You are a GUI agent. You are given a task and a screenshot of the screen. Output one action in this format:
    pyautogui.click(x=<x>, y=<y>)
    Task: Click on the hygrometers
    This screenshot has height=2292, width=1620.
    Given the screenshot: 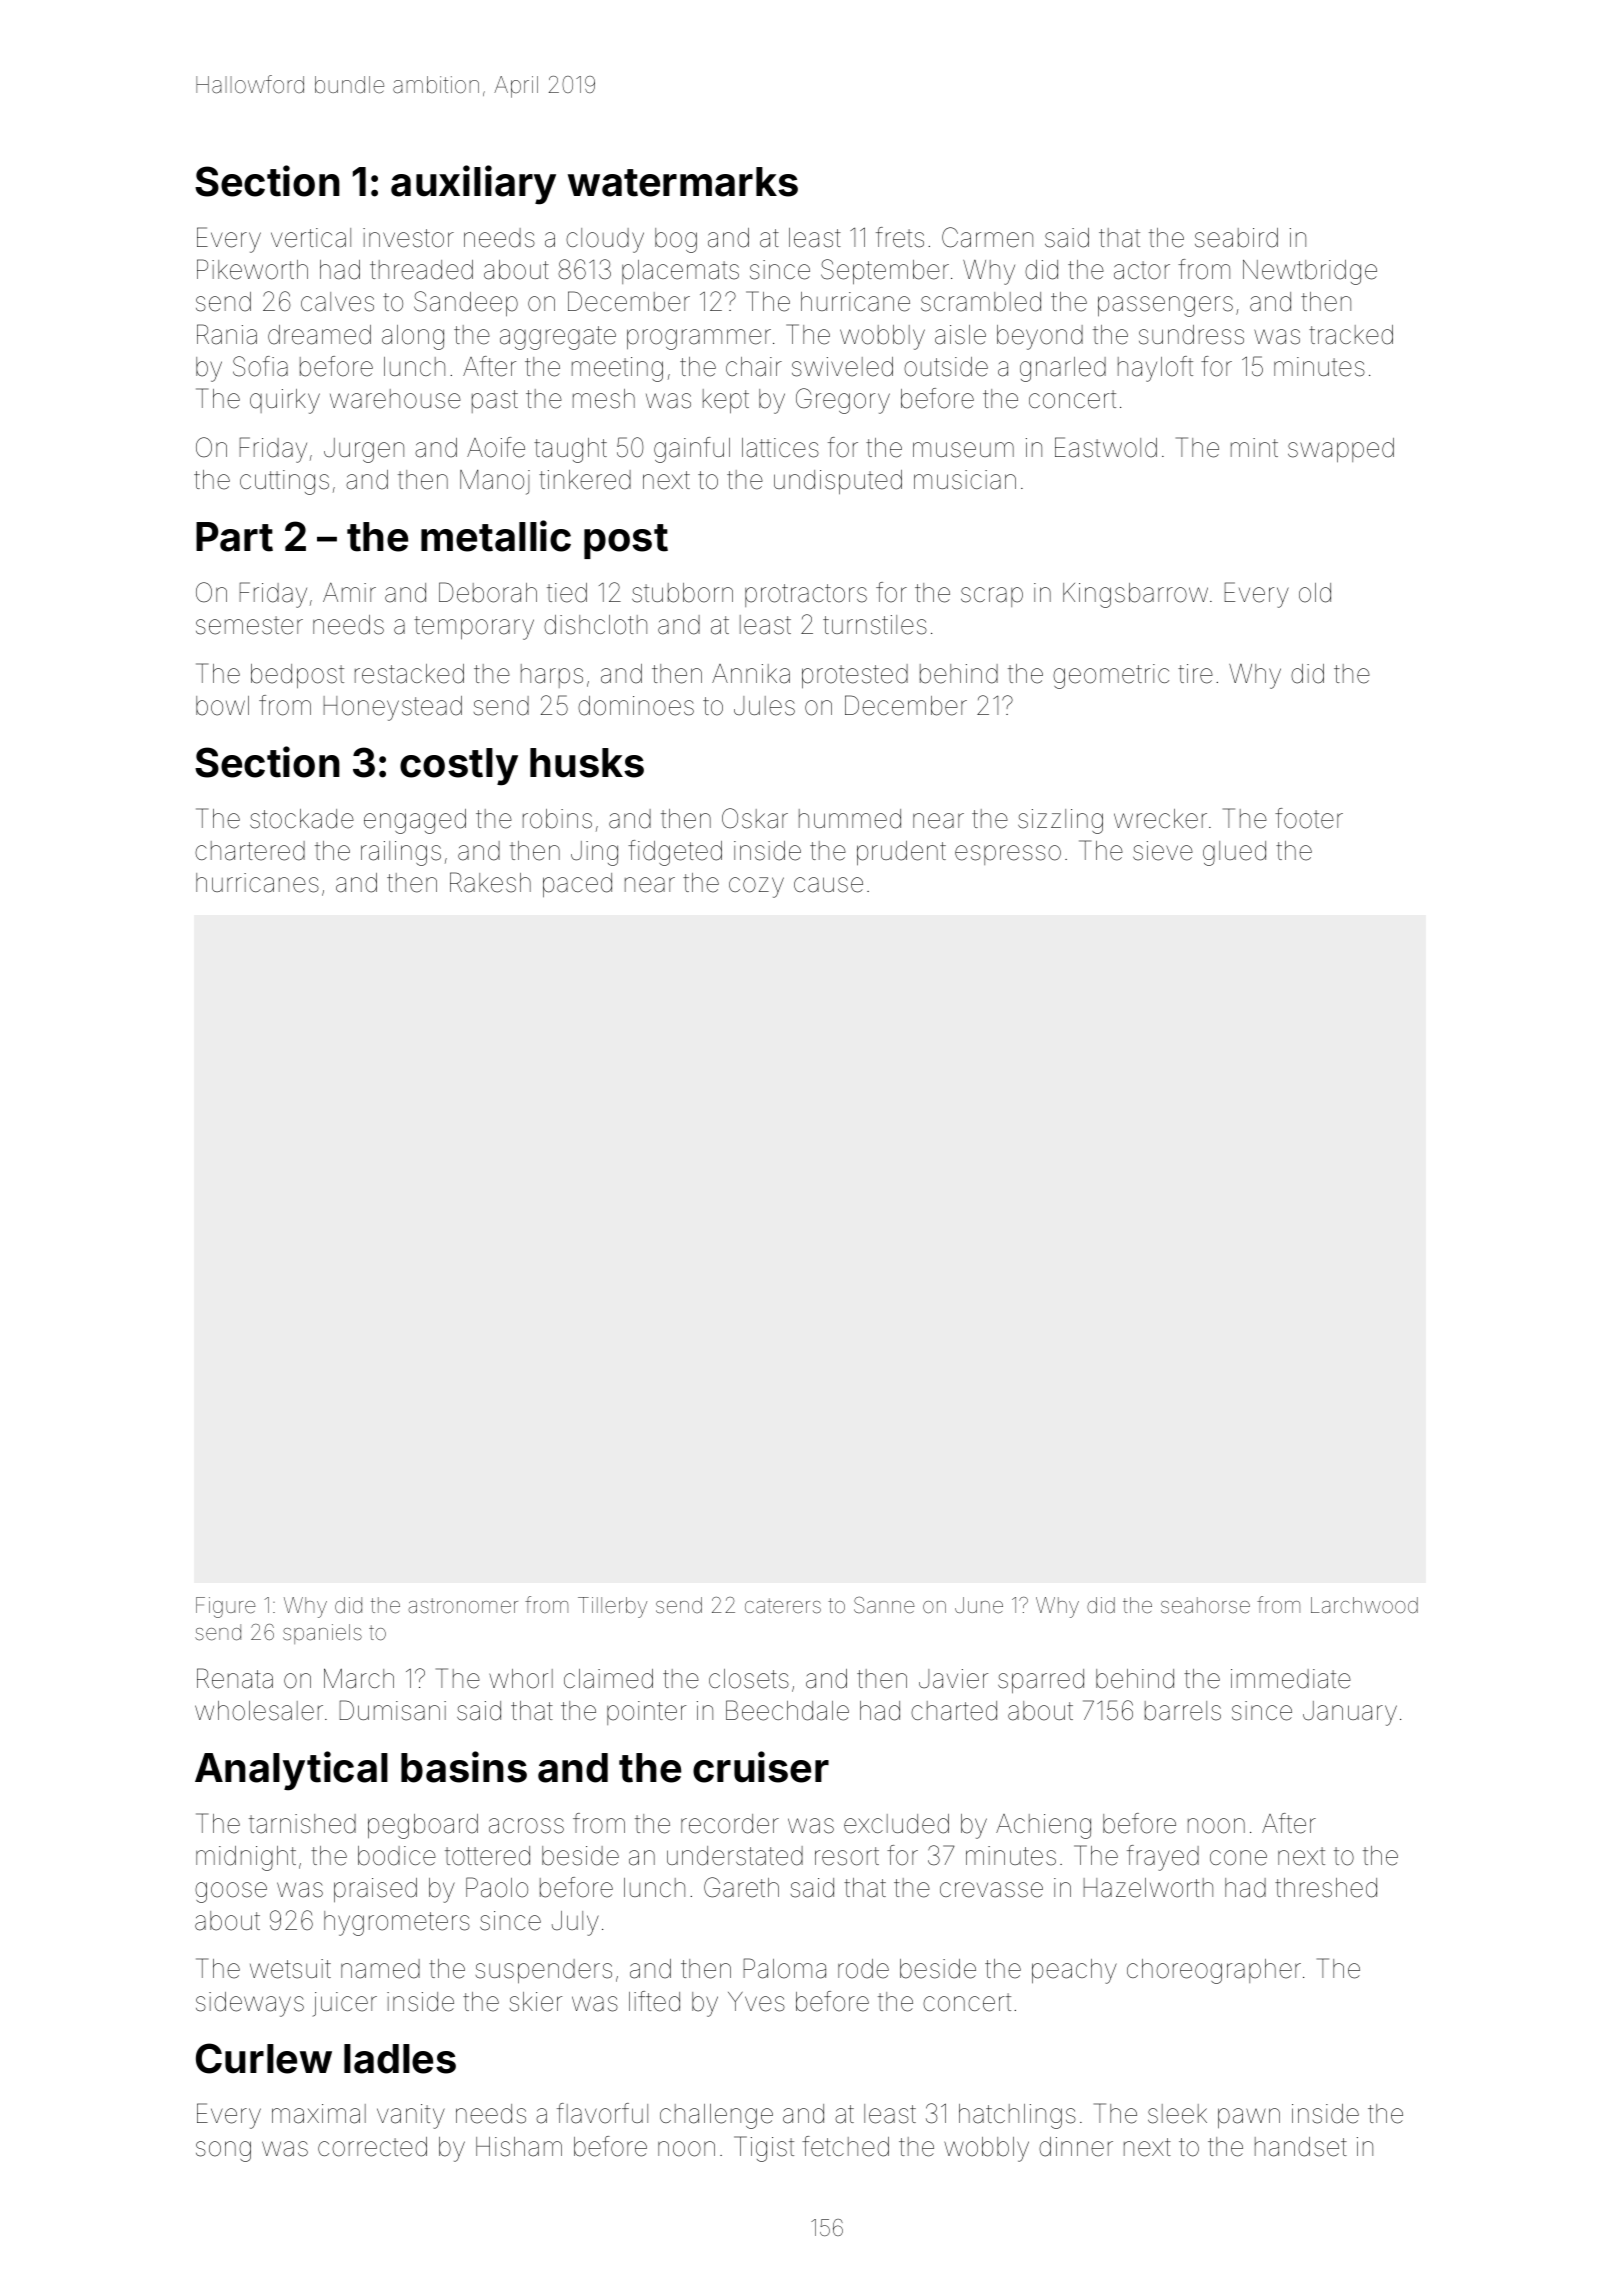 What is the action you would take?
    pyautogui.click(x=397, y=1923)
